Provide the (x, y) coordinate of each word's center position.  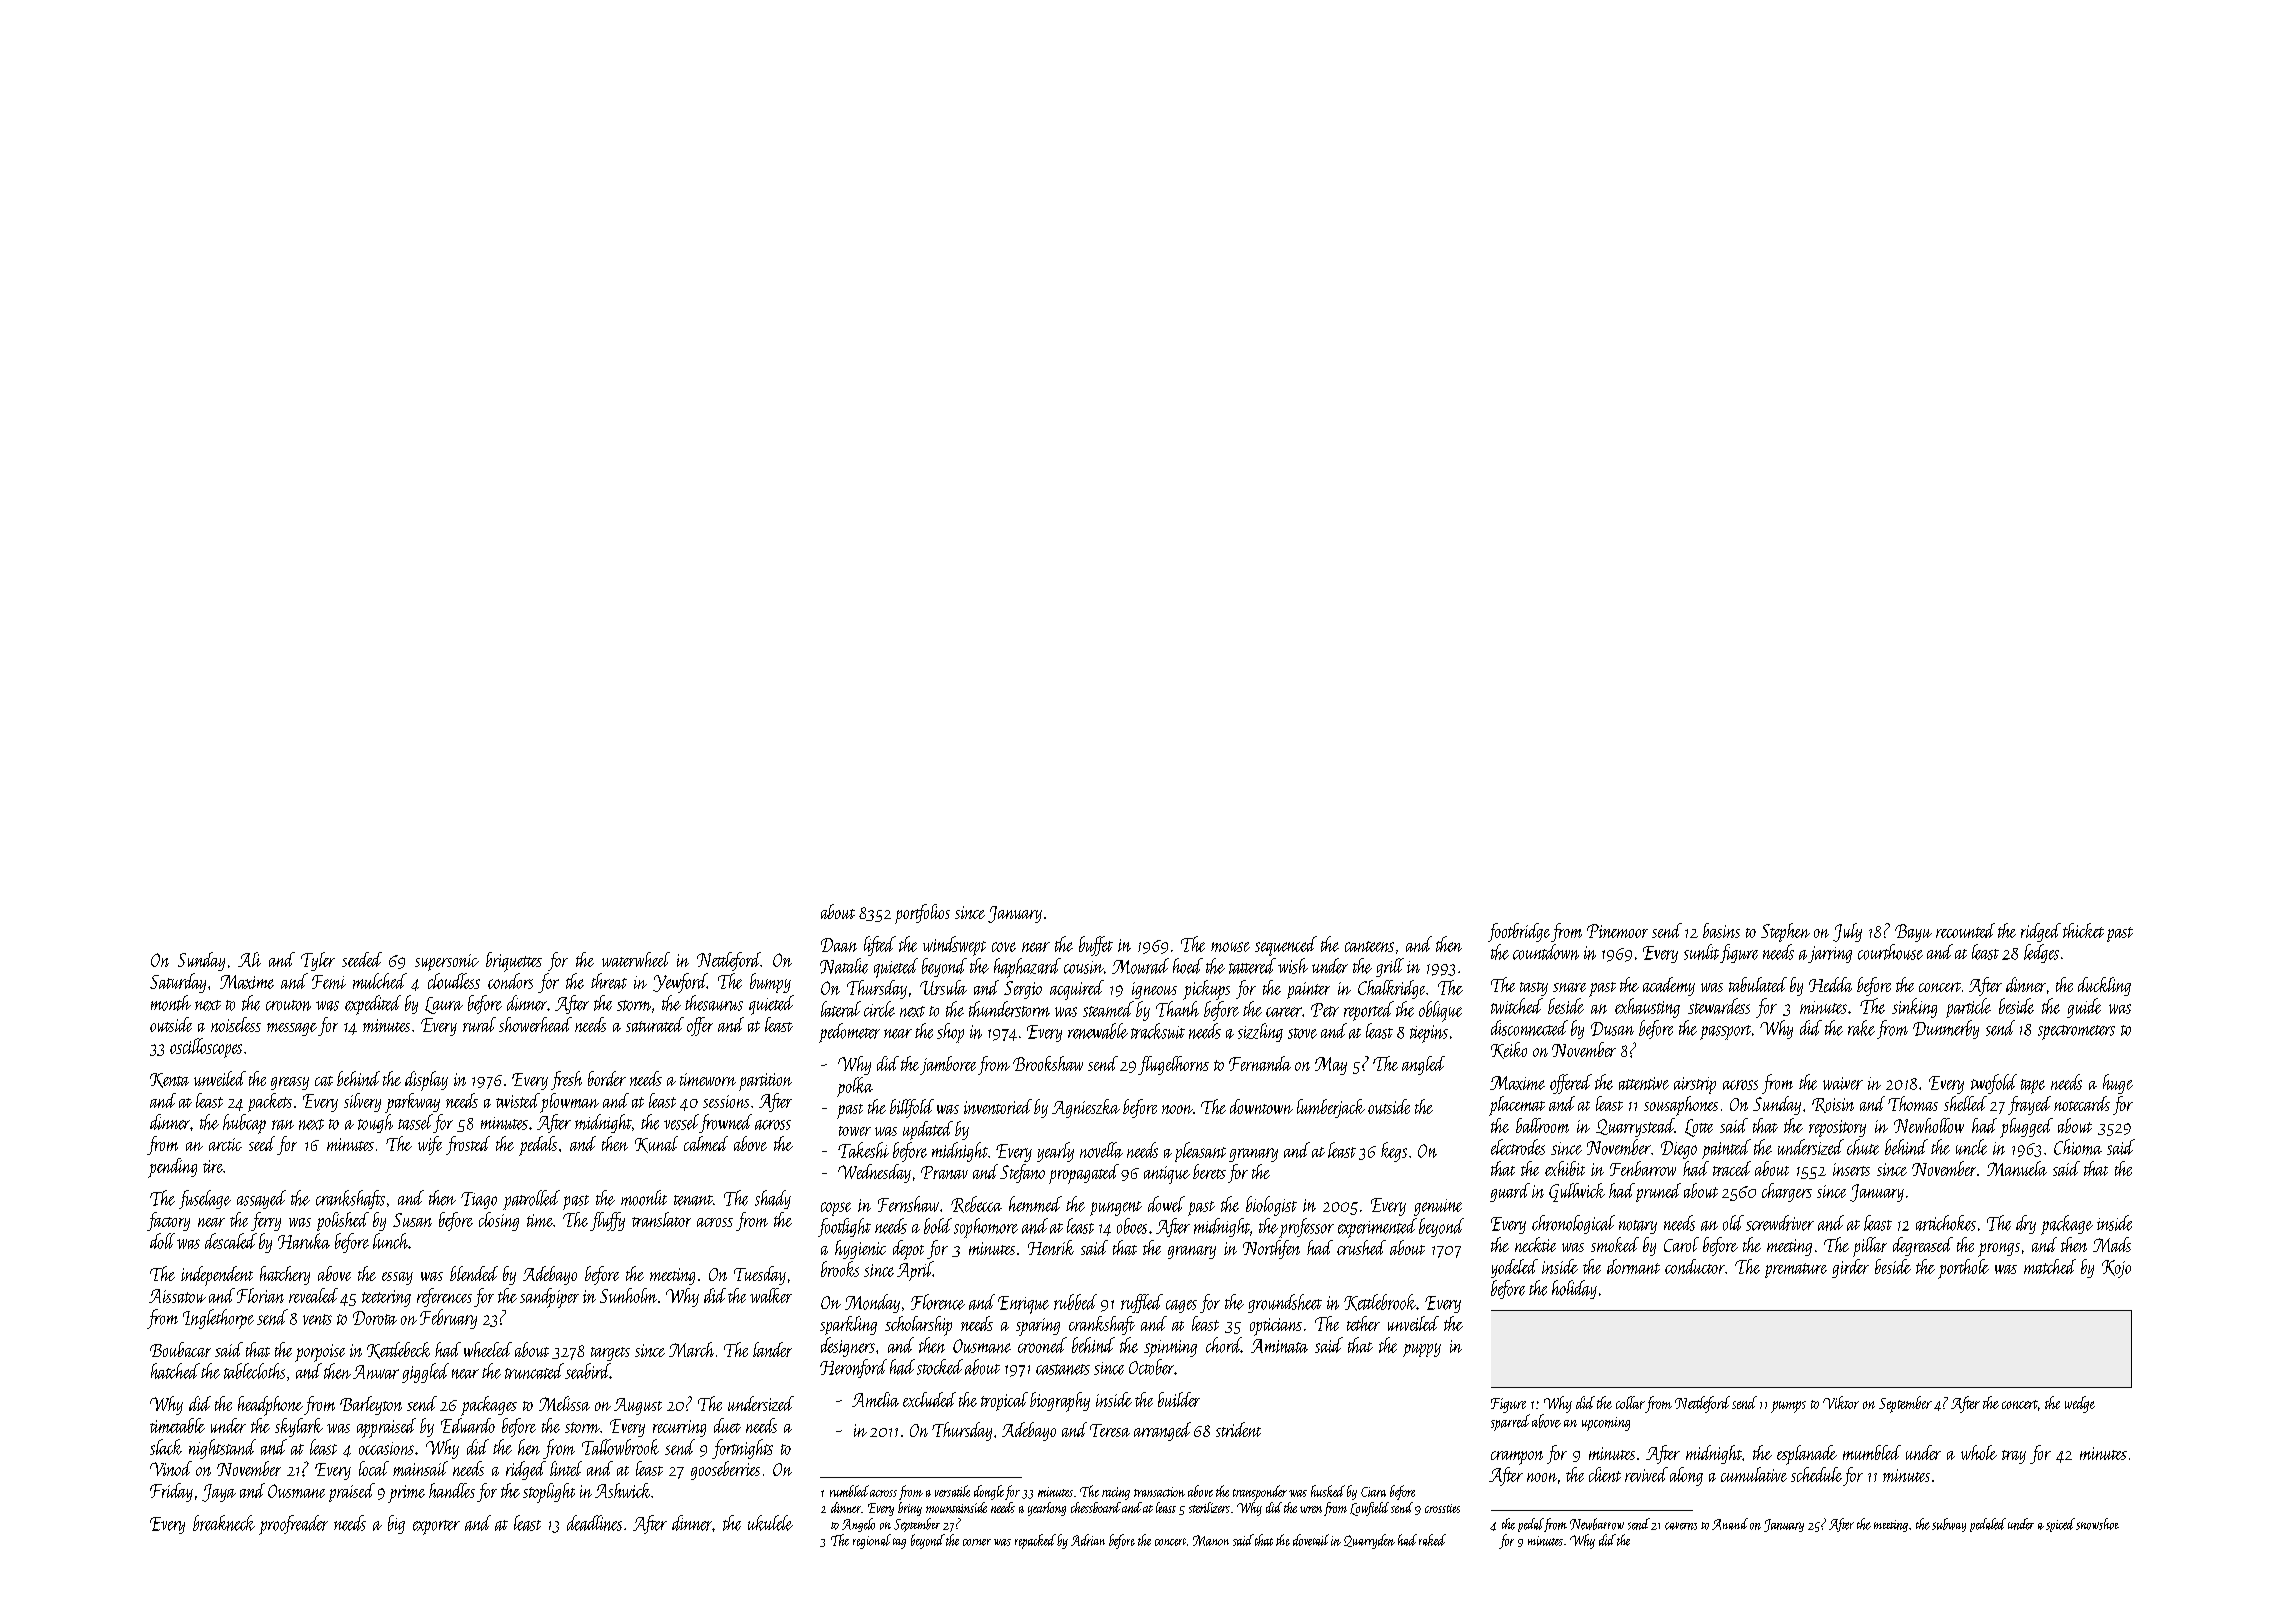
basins (1721, 930)
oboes (1132, 1226)
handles (452, 1490)
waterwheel (636, 959)
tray (2014, 1457)
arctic (225, 1144)
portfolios (922, 914)
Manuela (2017, 1168)
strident (1238, 1429)
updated (928, 1130)
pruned (1658, 1192)
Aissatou (177, 1296)
